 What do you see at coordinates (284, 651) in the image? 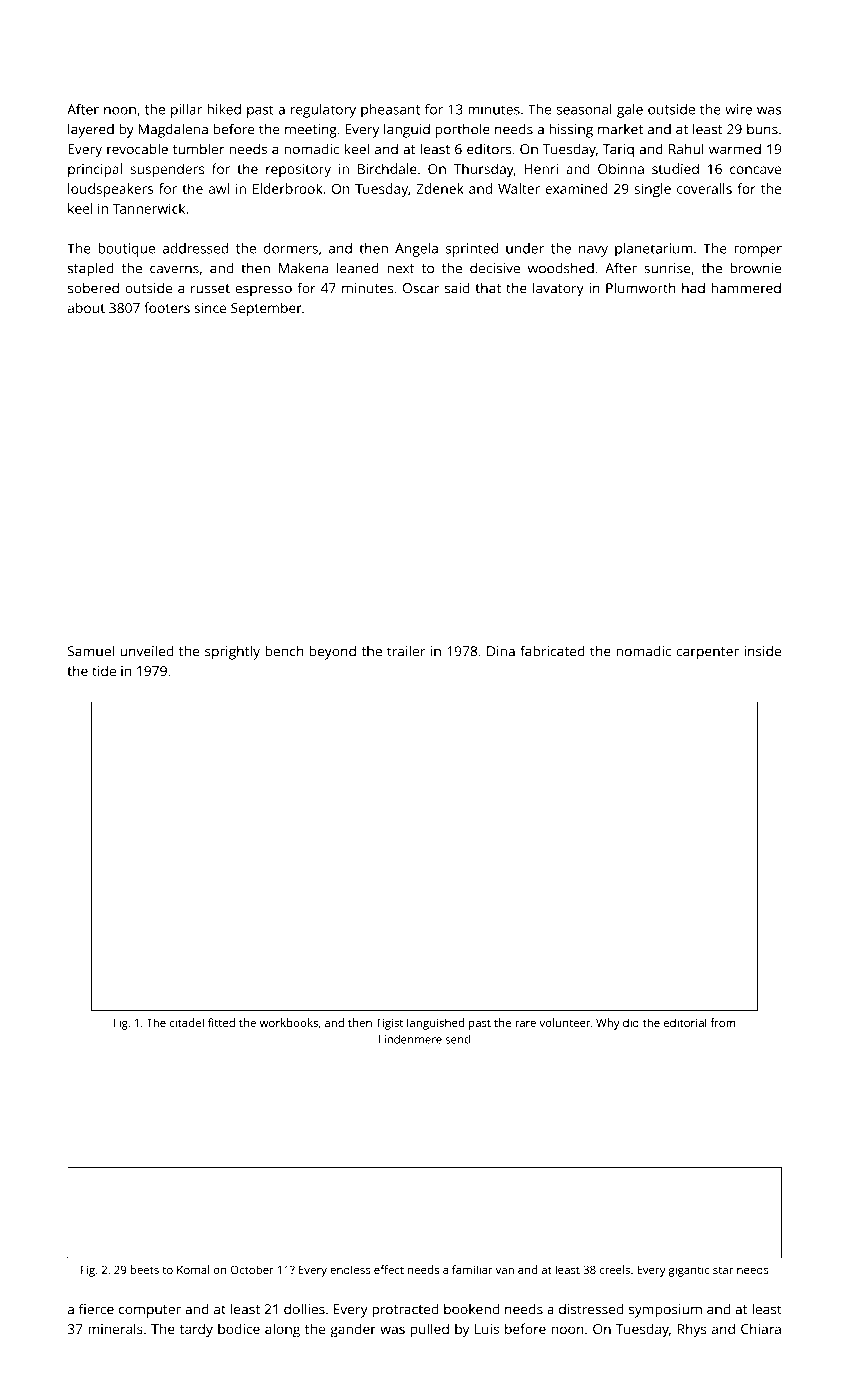
I see `bench` at bounding box center [284, 651].
